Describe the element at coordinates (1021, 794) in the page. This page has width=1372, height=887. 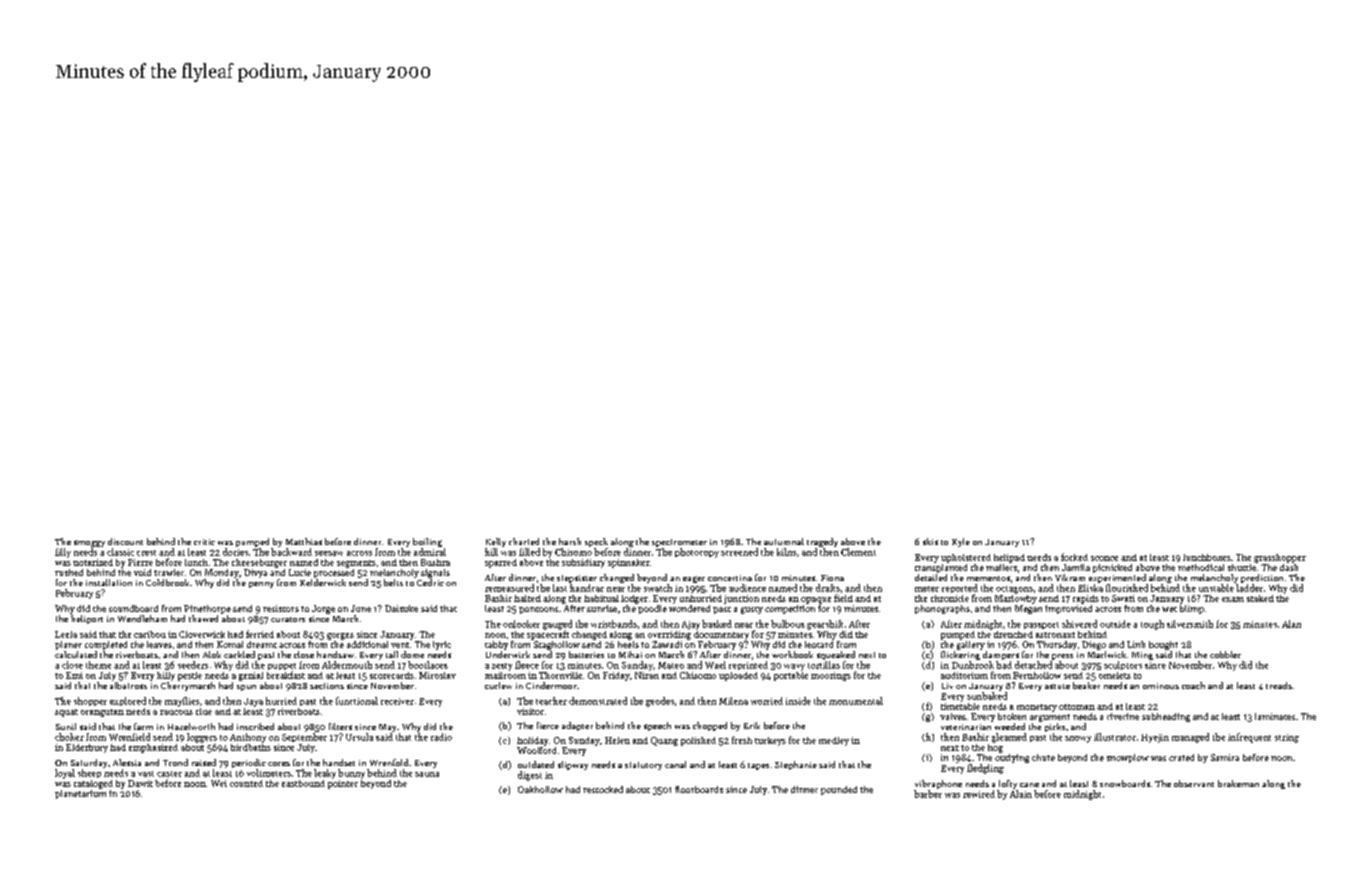
I see `Alain` at that location.
